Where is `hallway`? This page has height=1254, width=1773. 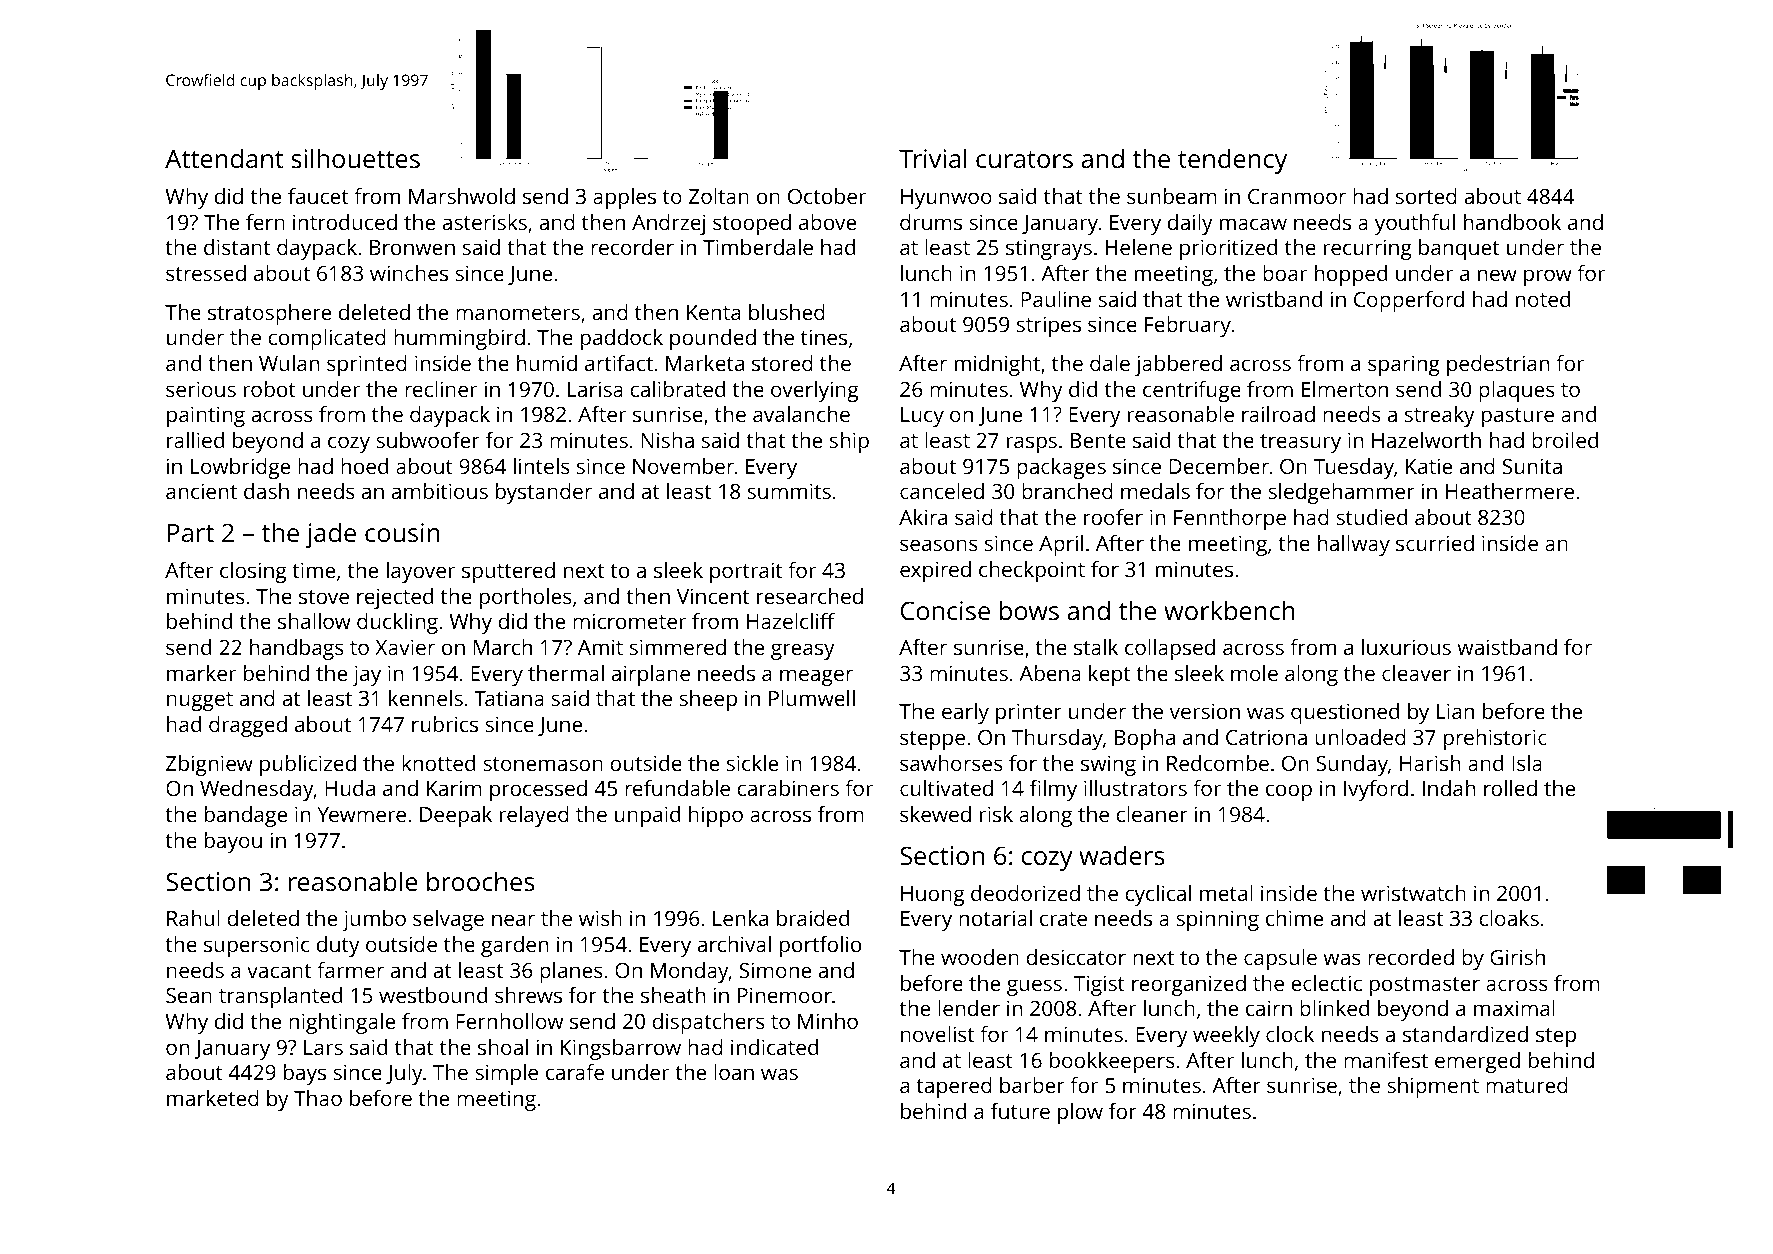
hallway is located at coordinates (1354, 545).
